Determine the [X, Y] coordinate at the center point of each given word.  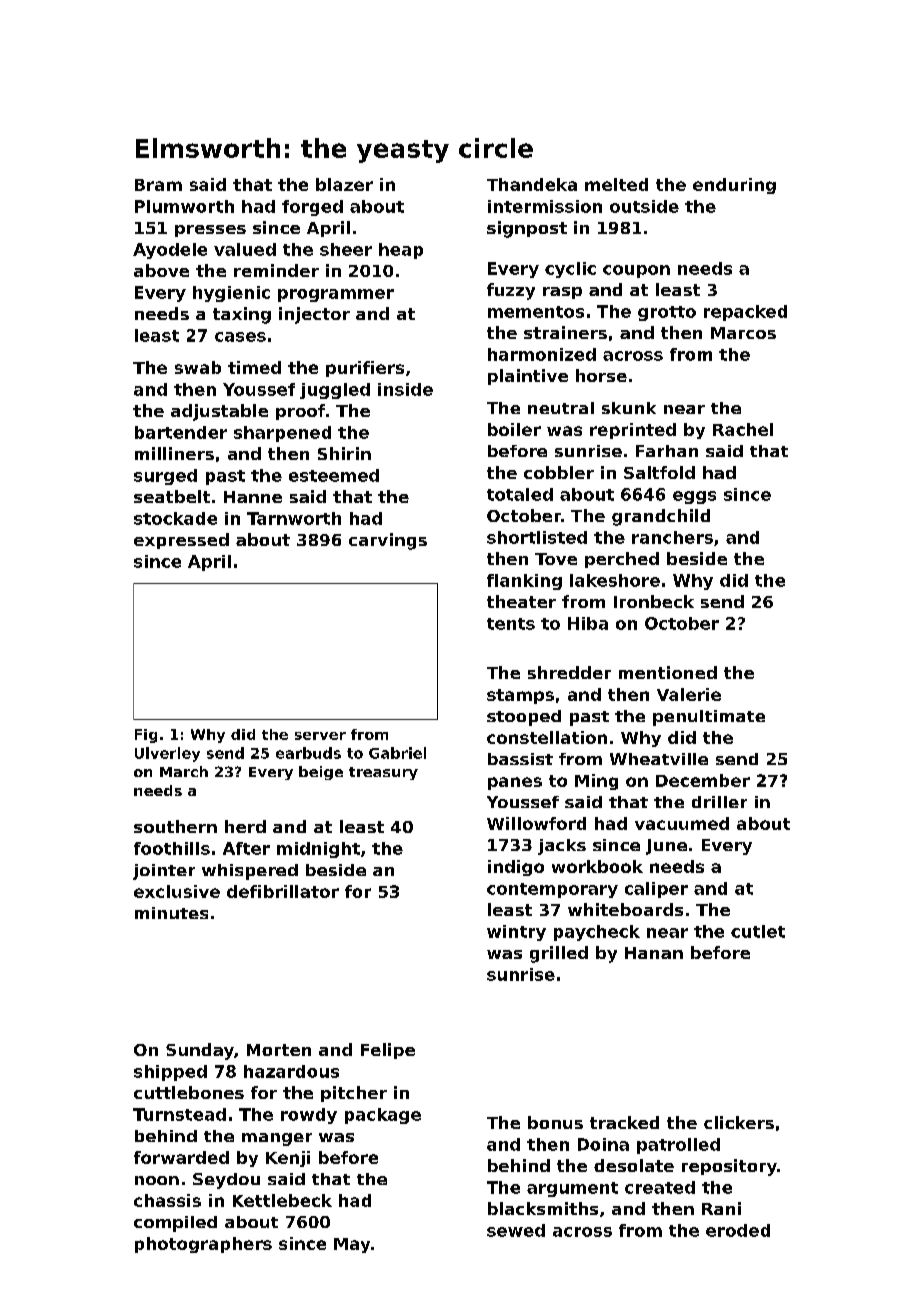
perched [622, 560]
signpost [527, 229]
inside [405, 389]
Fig [146, 736]
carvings [388, 541]
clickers [739, 1122]
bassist [520, 759]
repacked [745, 313]
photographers [203, 1245]
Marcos [743, 333]
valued [245, 249]
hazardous [291, 1071]
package [383, 1116]
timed [254, 367]
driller [719, 802]
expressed [181, 541]
